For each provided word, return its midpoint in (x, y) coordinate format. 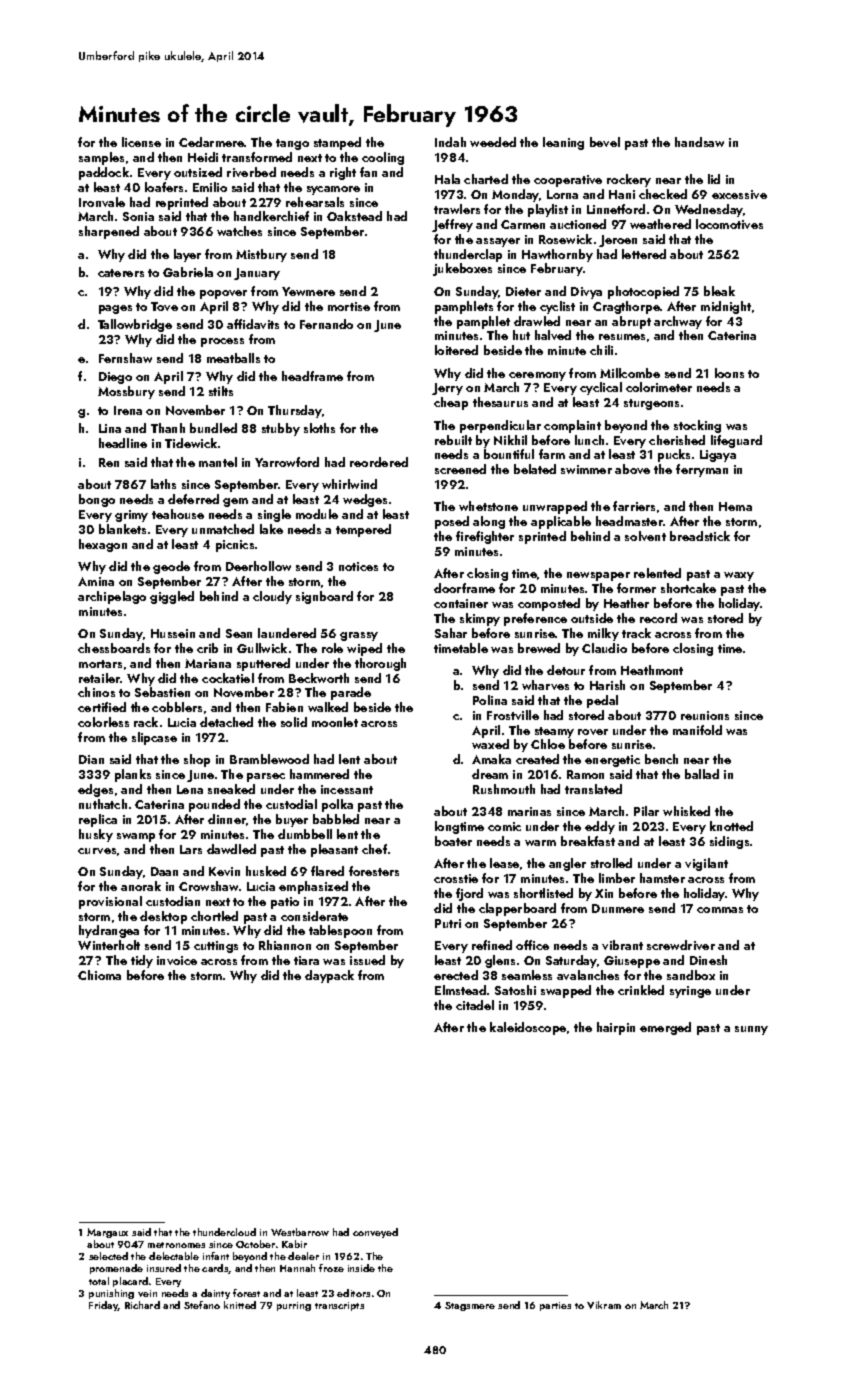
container (461, 603)
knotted (731, 826)
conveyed (375, 1233)
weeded (493, 142)
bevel (605, 142)
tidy (142, 961)
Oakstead (354, 216)
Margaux (107, 1233)
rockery (629, 180)
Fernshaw (125, 358)
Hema (735, 506)
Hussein (173, 633)
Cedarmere (211, 142)
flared (327, 871)
